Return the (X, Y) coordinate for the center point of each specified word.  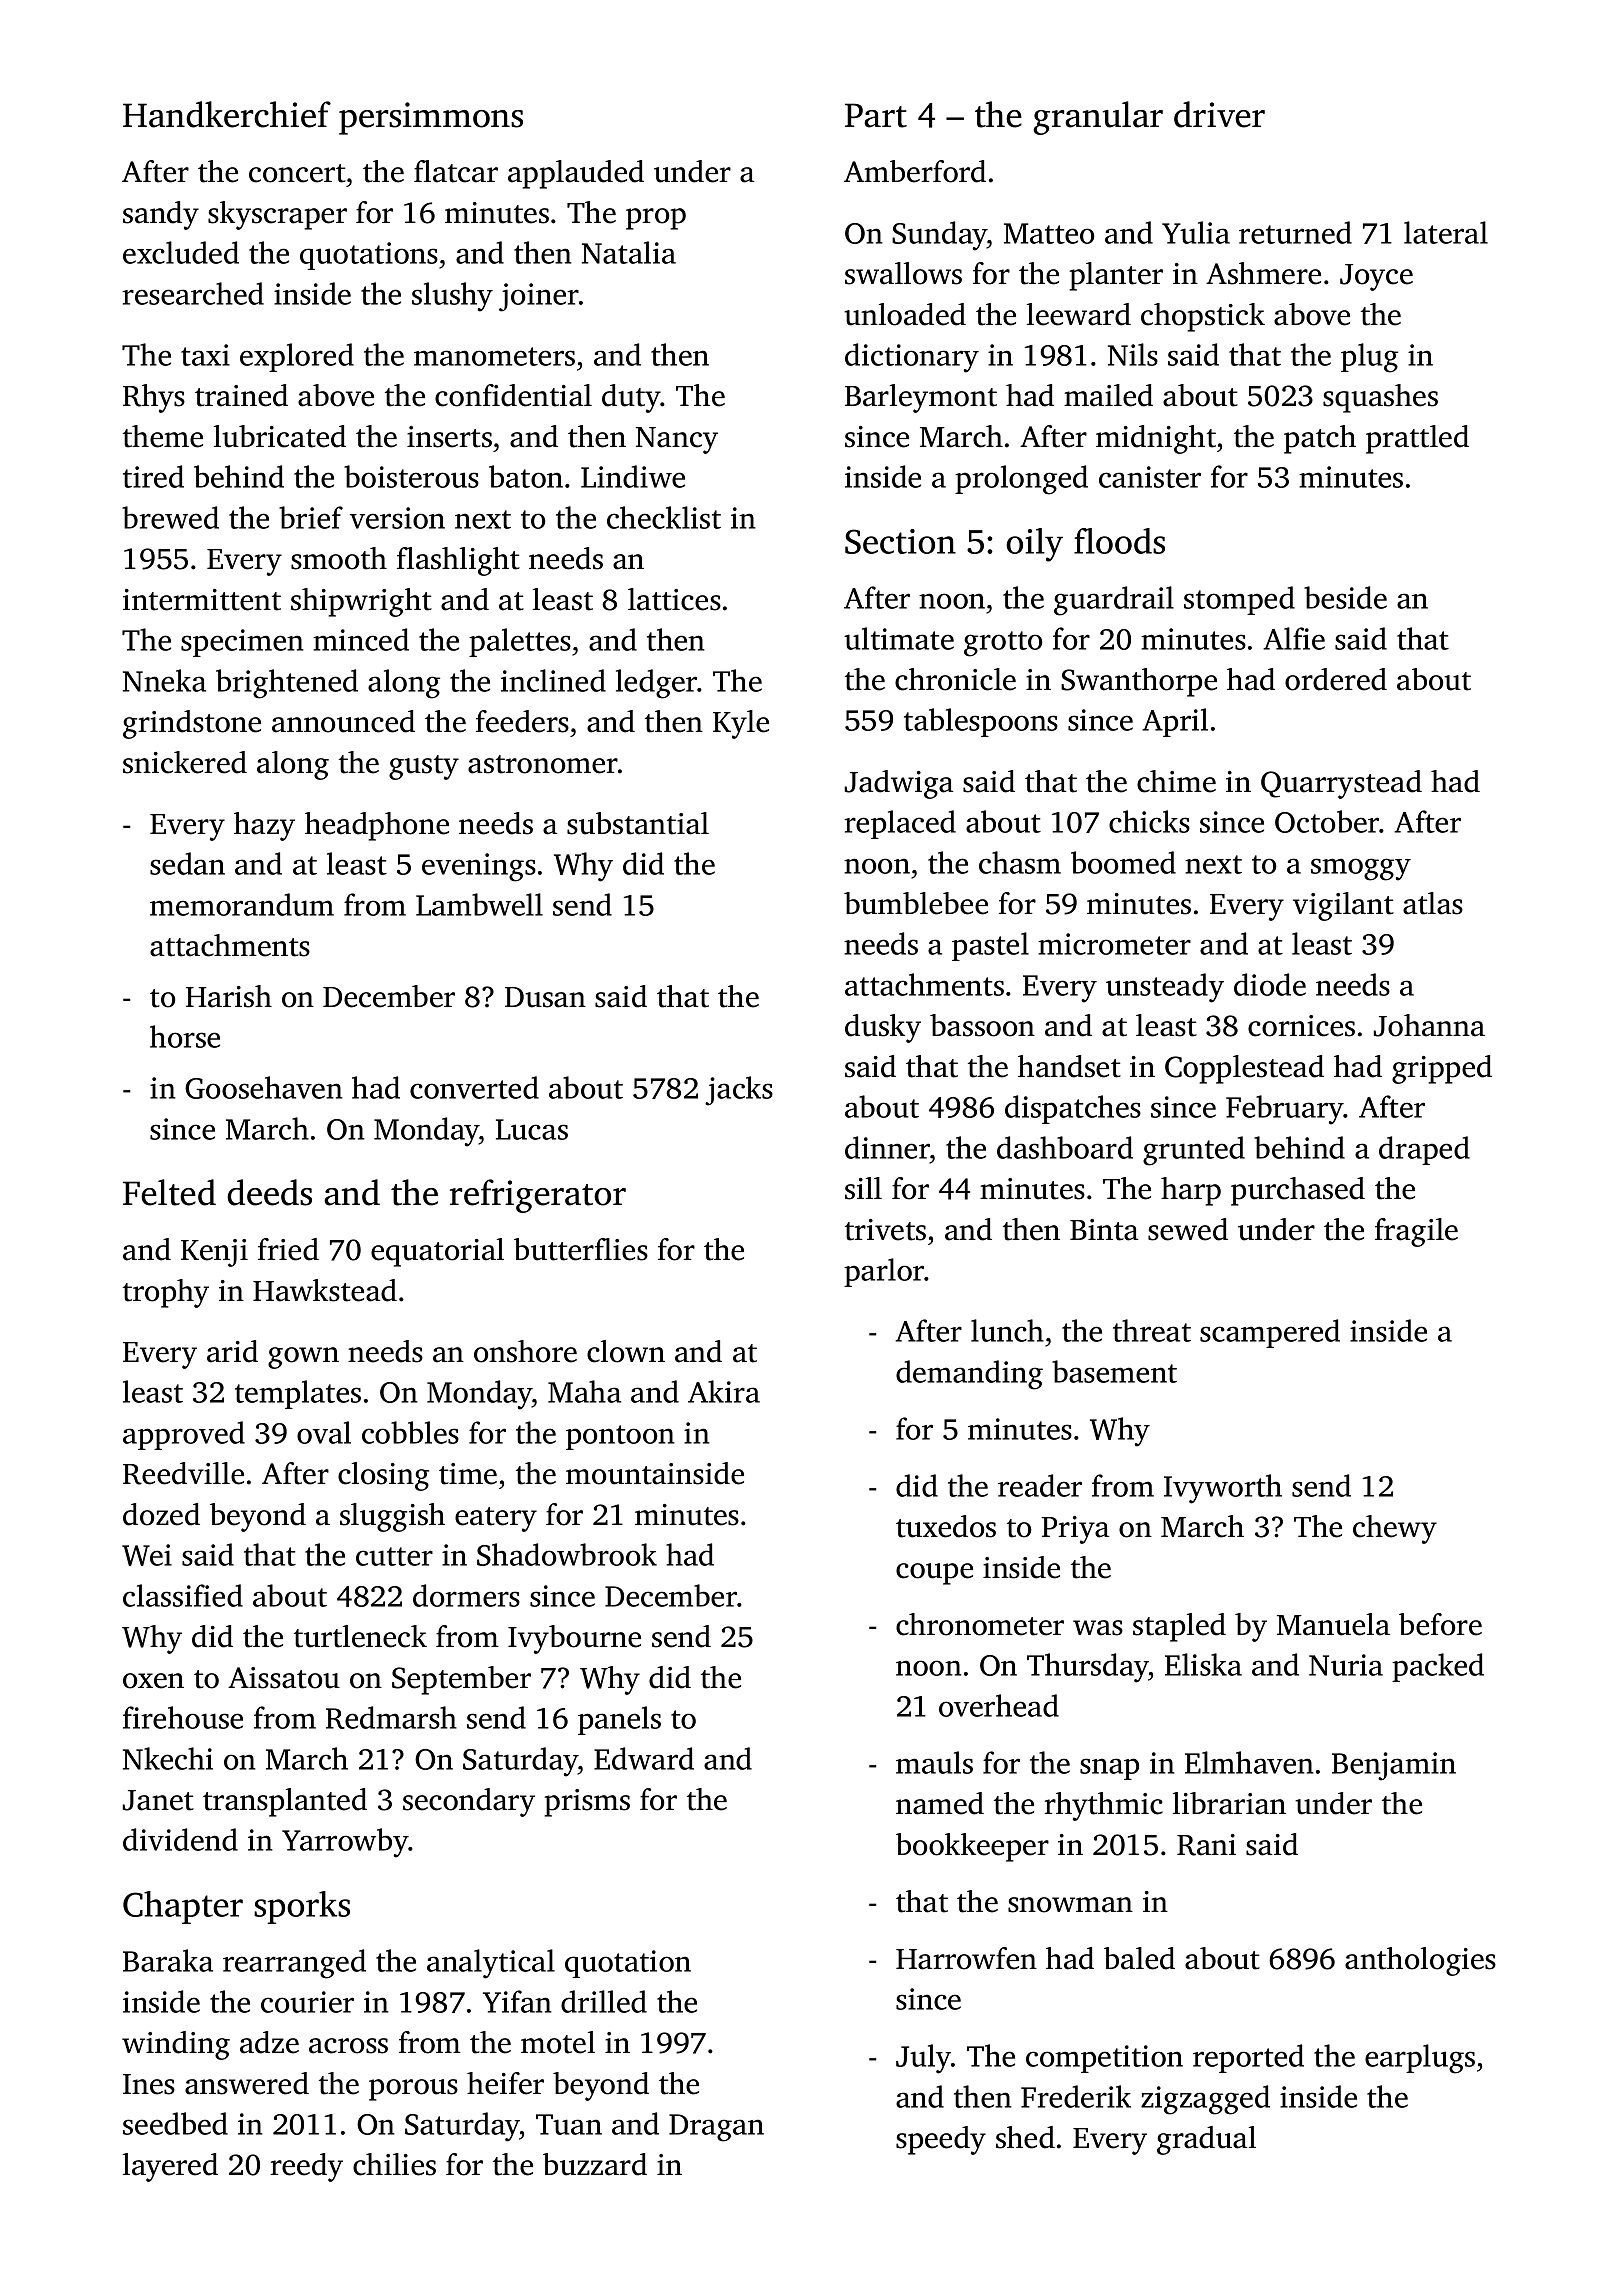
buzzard (595, 2164)
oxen (153, 1681)
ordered (1336, 679)
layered (170, 2167)
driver (1219, 114)
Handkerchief (227, 114)
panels (619, 1720)
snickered (185, 762)
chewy (1395, 1529)
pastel (990, 946)
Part (876, 115)
